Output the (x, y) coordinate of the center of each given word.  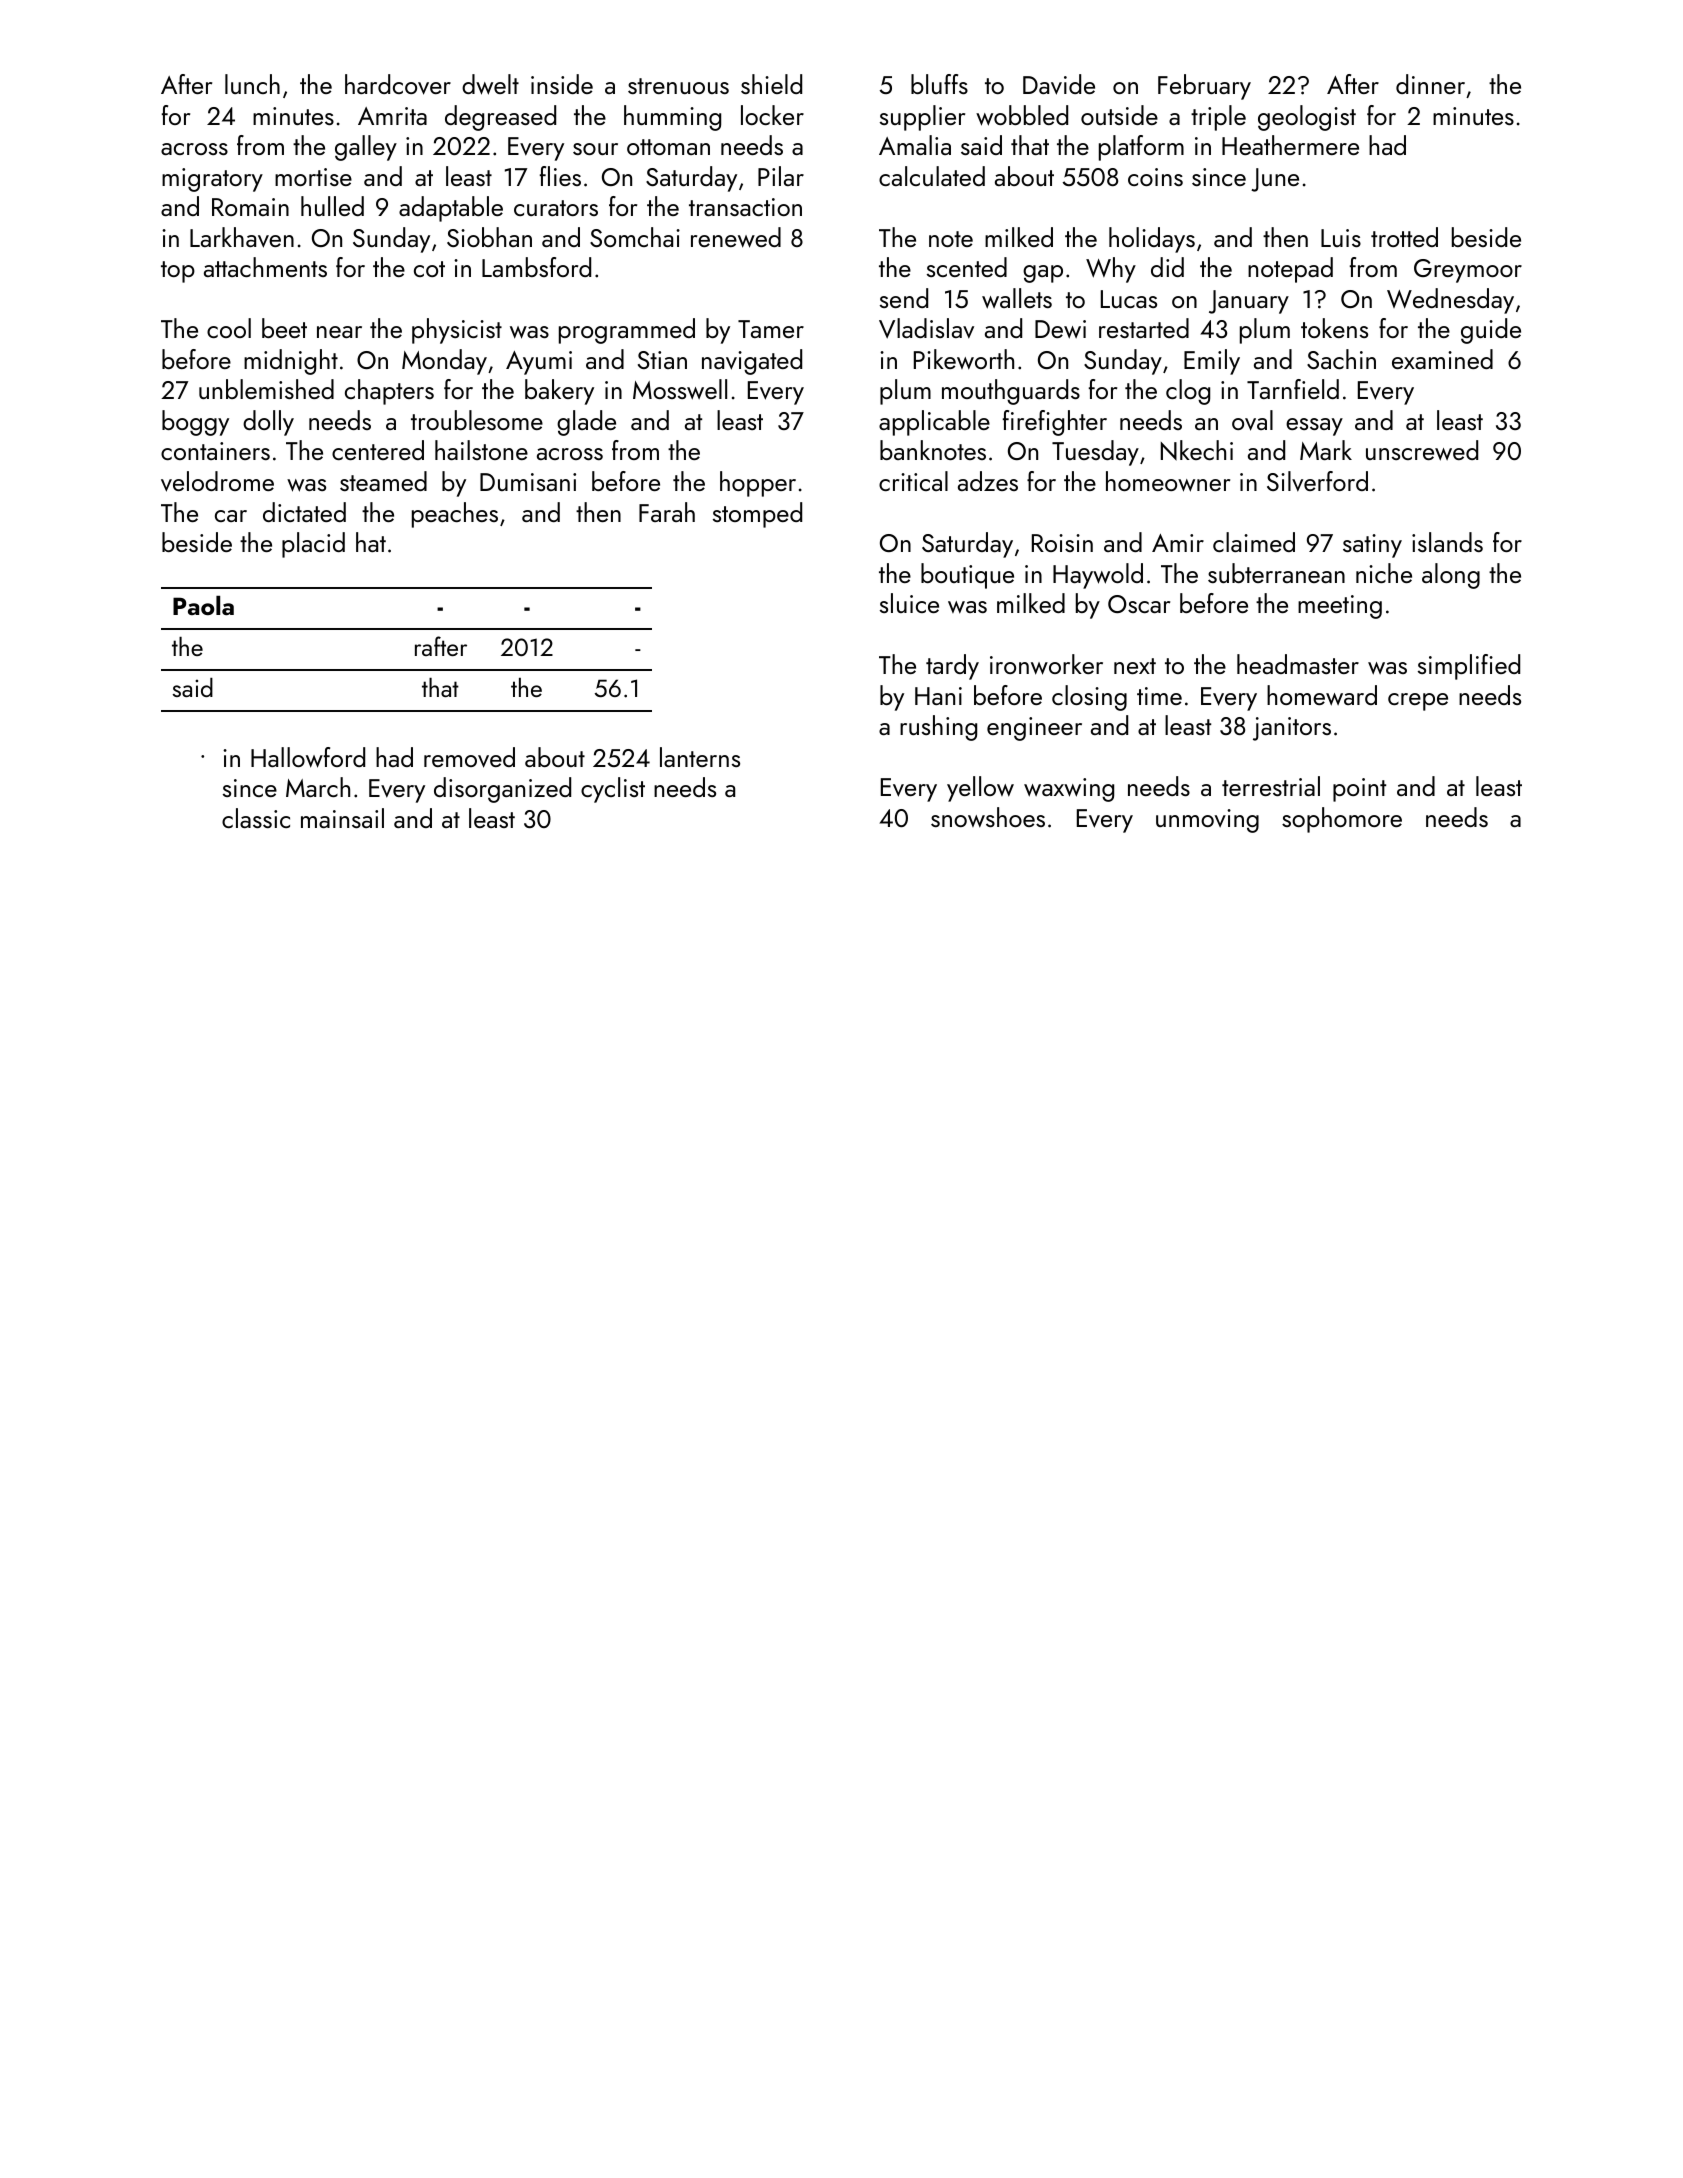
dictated (304, 512)
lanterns (700, 757)
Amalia (915, 145)
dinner (1430, 84)
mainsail (342, 818)
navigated (752, 362)
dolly (268, 423)
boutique (967, 576)
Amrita (392, 116)
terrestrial (1271, 786)
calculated (932, 176)
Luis (1341, 238)
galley (366, 148)
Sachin (1341, 359)
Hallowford (308, 757)
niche (1384, 573)
